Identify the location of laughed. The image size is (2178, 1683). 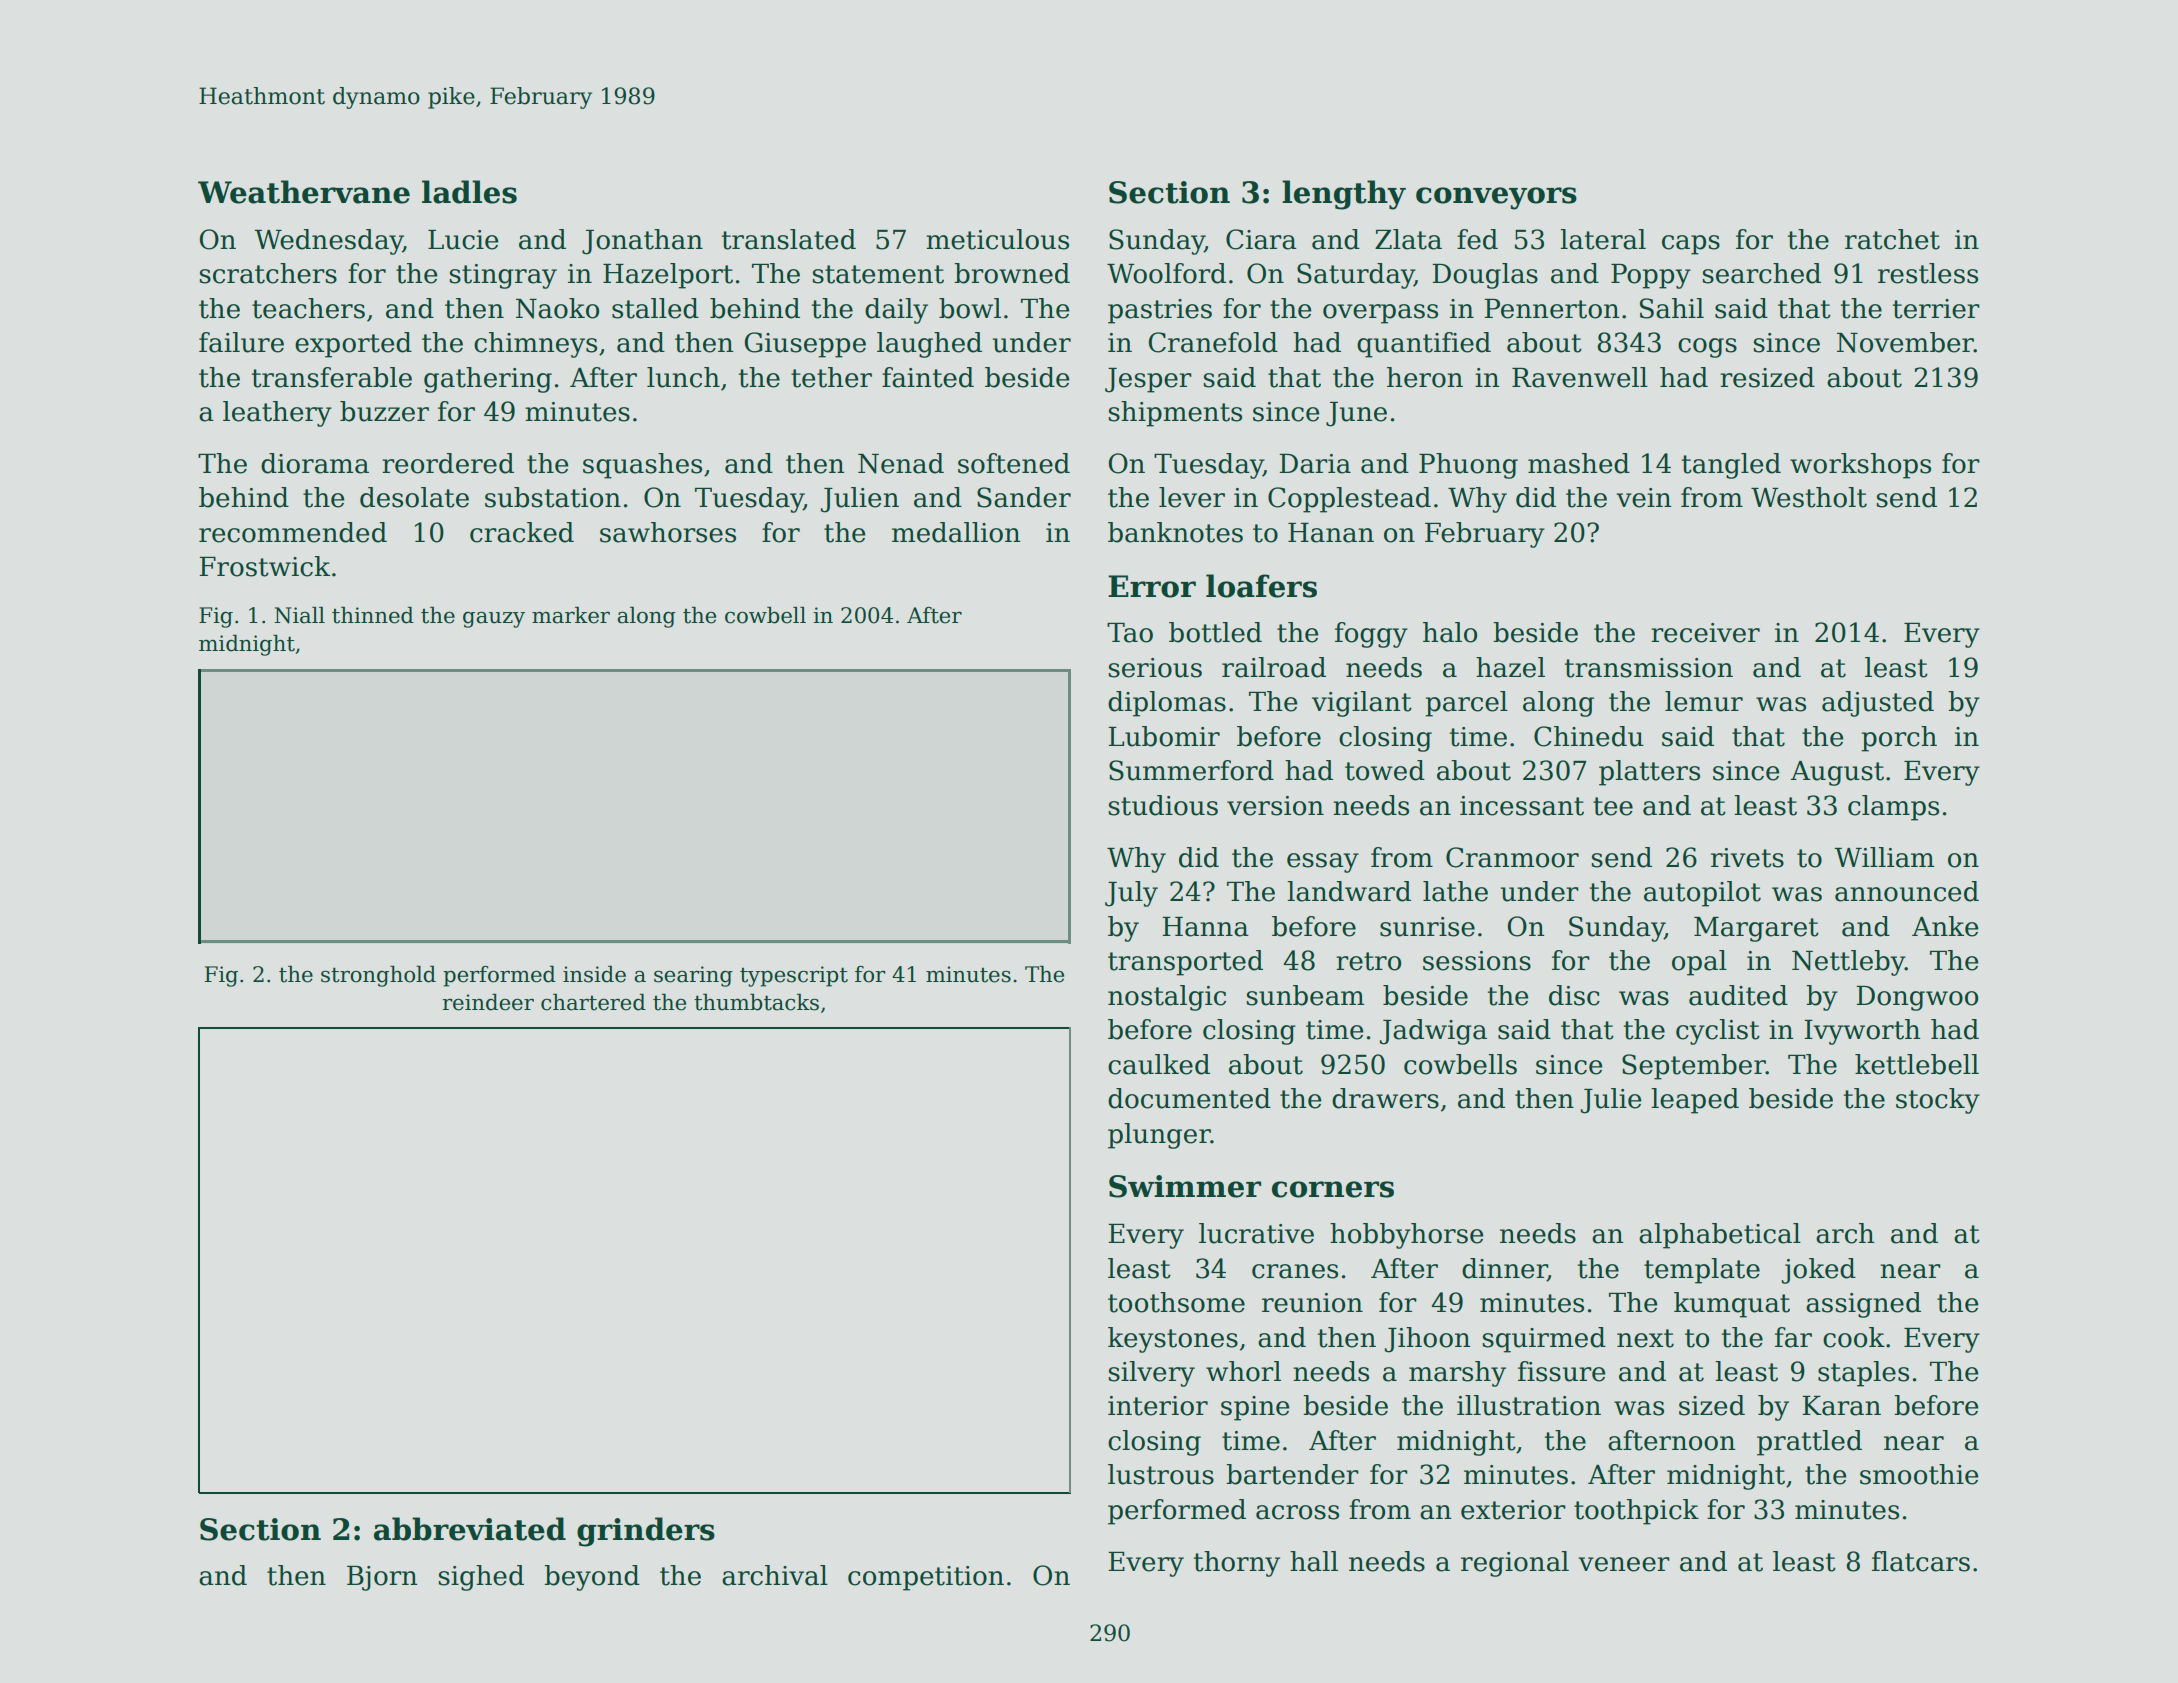
(929, 345).
